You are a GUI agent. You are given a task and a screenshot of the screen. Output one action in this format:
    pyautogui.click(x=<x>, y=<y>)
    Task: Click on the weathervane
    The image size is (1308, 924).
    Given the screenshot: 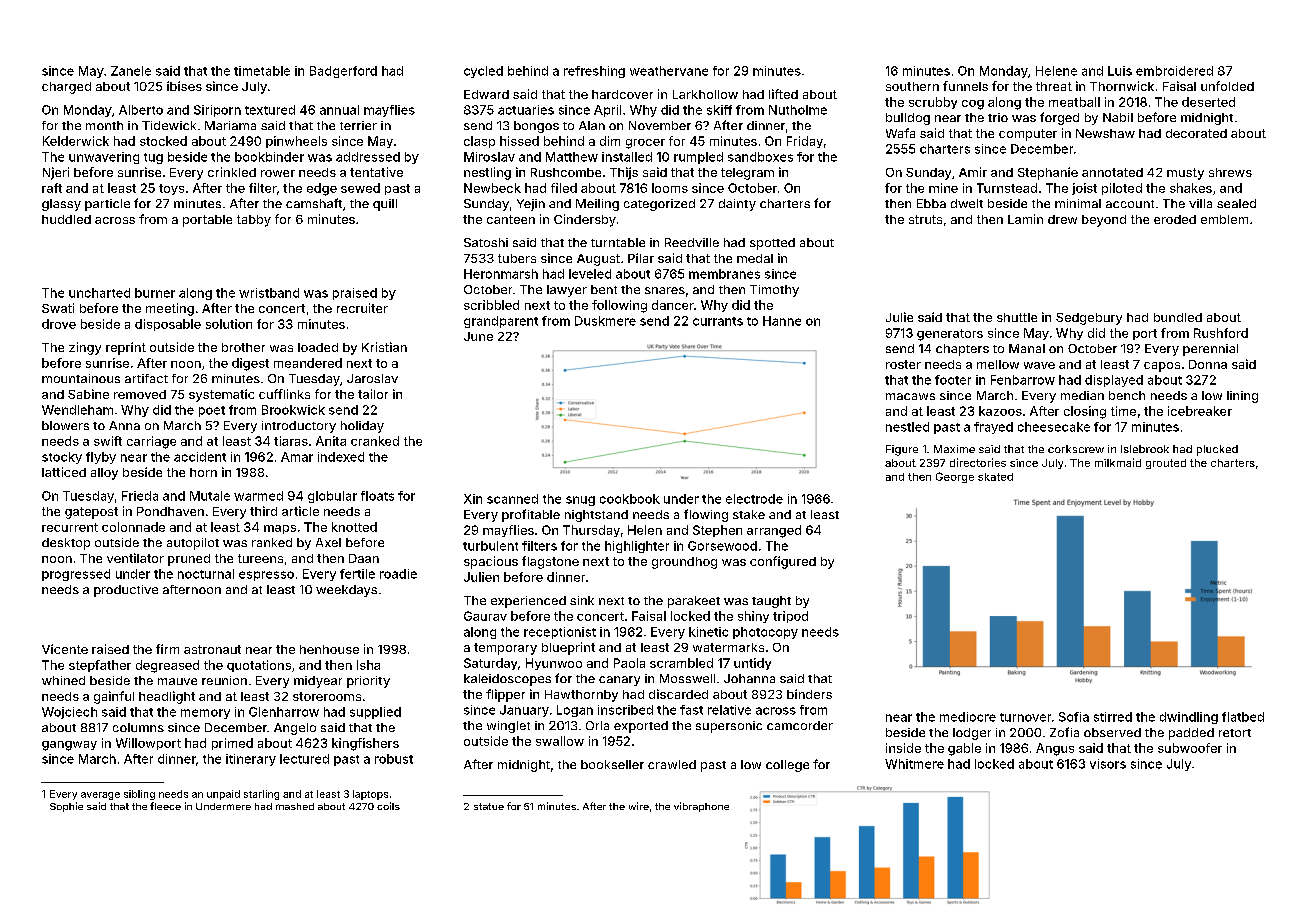 What is the action you would take?
    pyautogui.click(x=669, y=71)
